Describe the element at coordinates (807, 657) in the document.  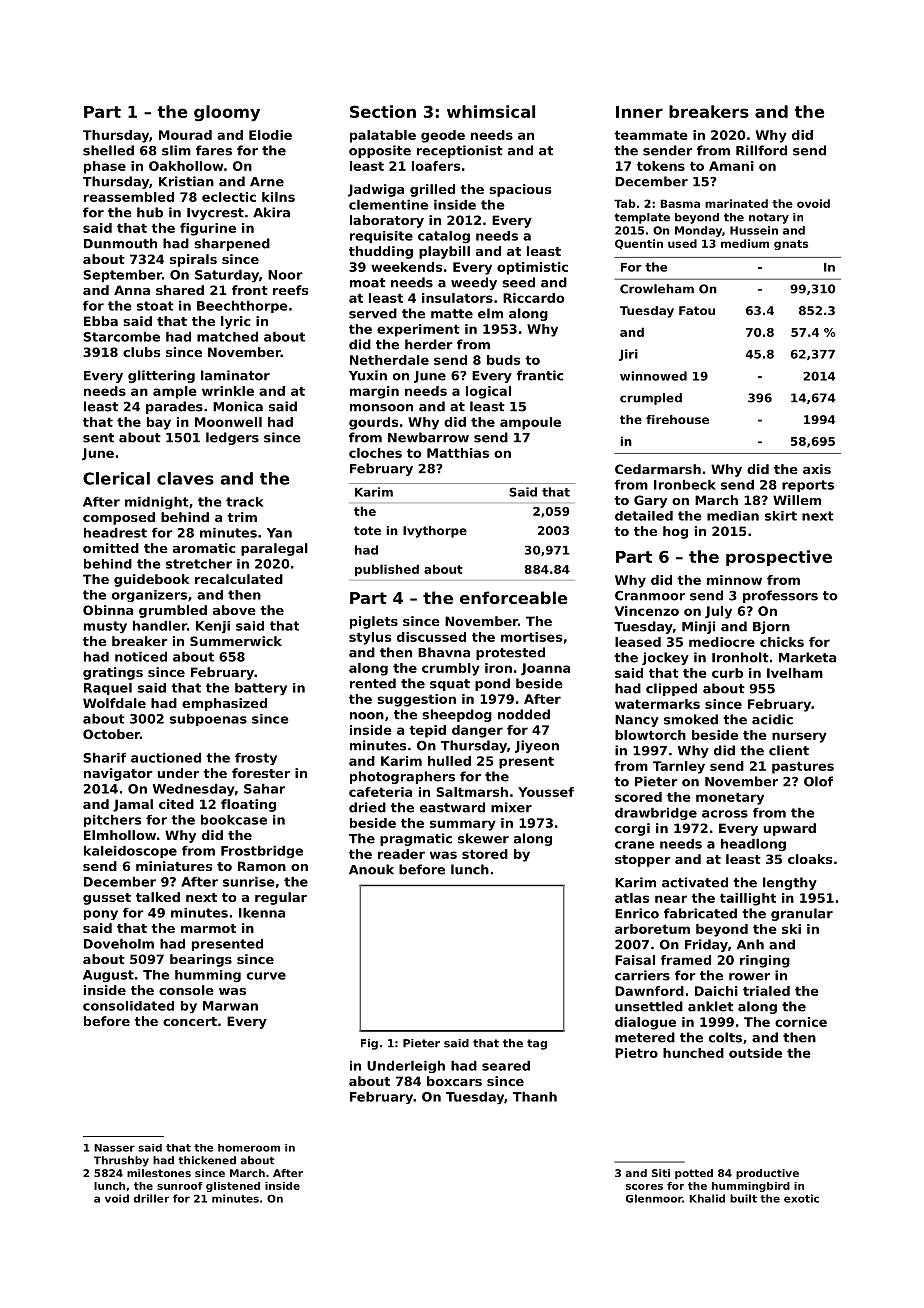
I see `Marketa` at that location.
